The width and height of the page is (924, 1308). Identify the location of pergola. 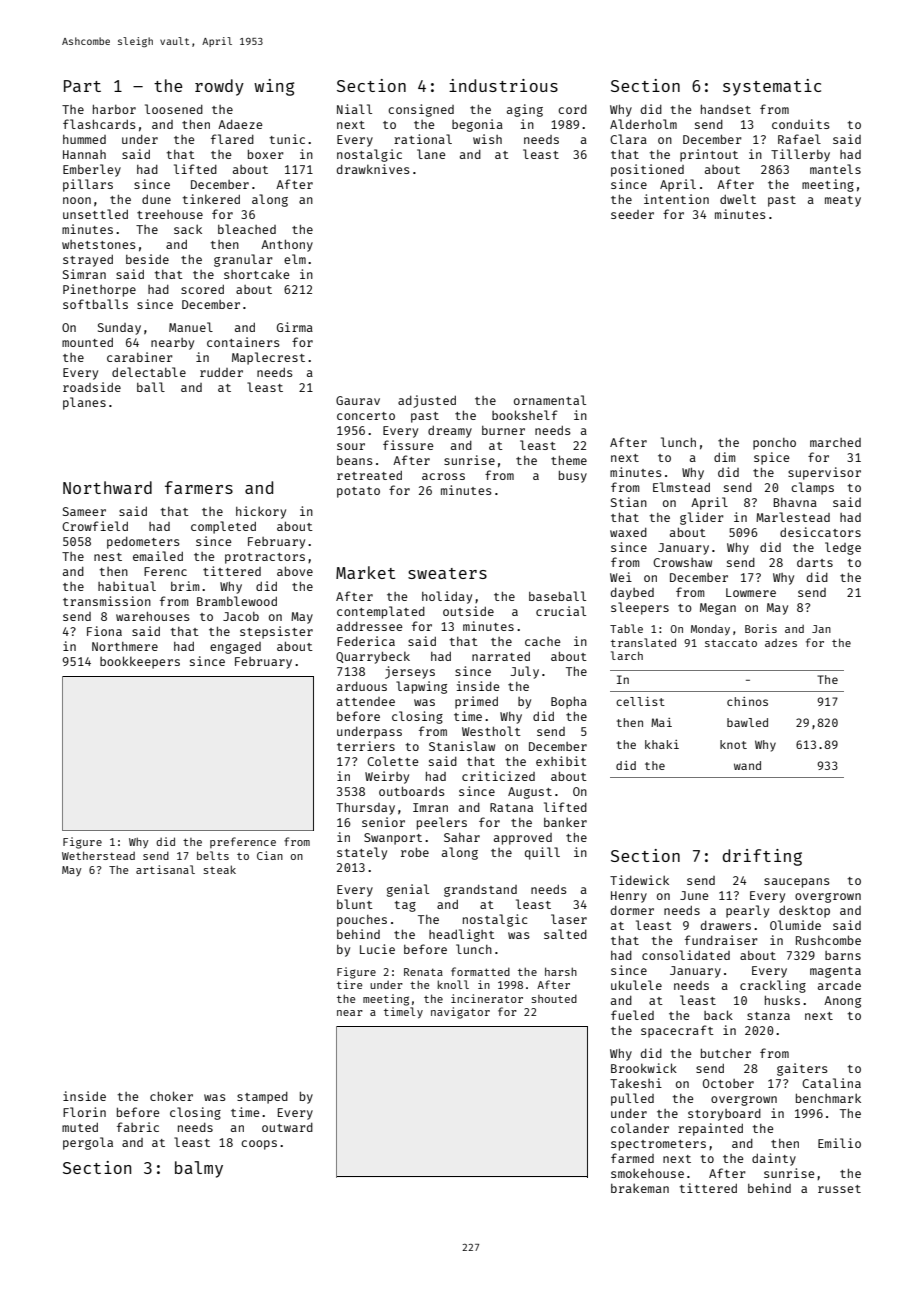
(88, 1143).
